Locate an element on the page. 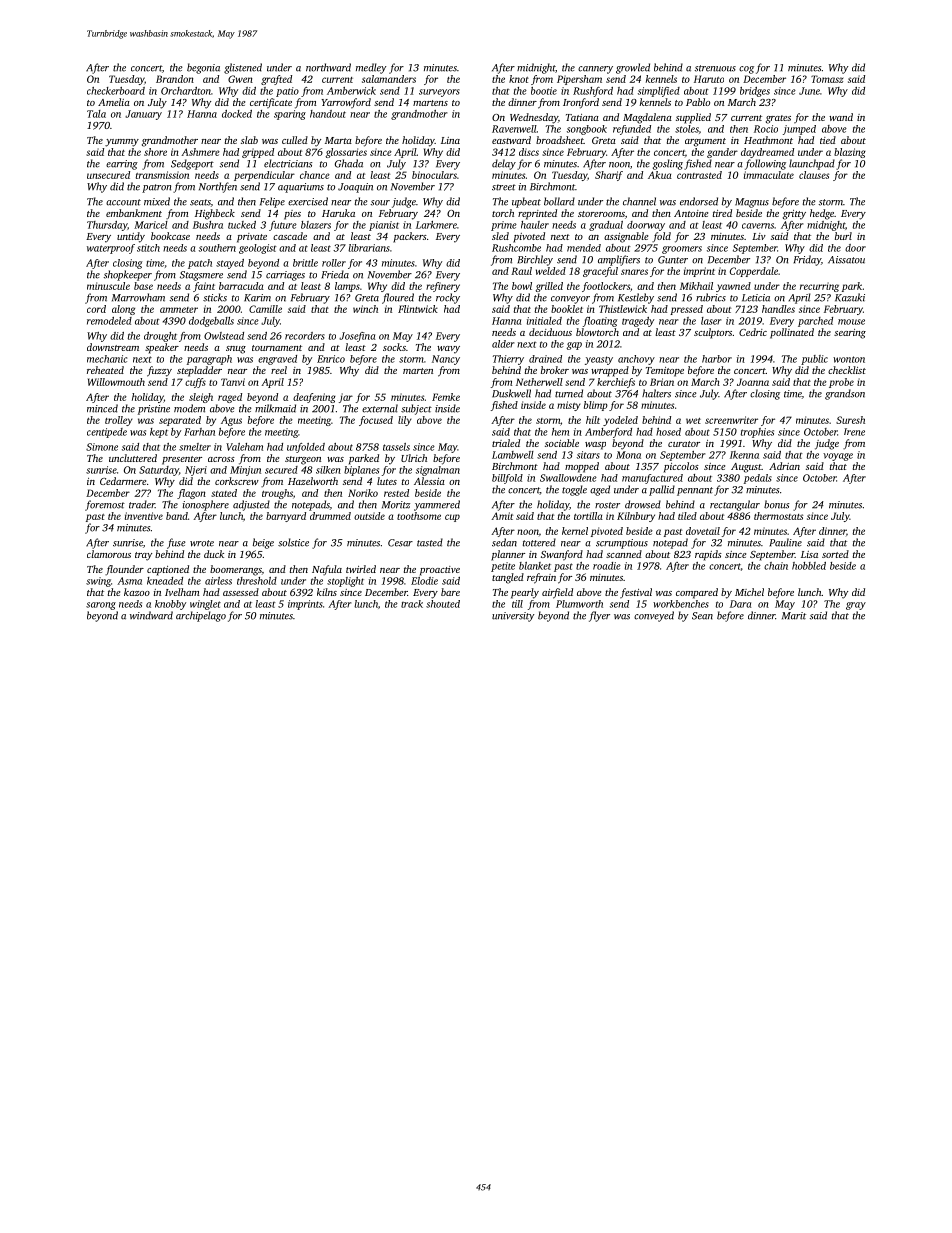 This page has height=1233, width=952. Aissatou is located at coordinates (846, 260).
